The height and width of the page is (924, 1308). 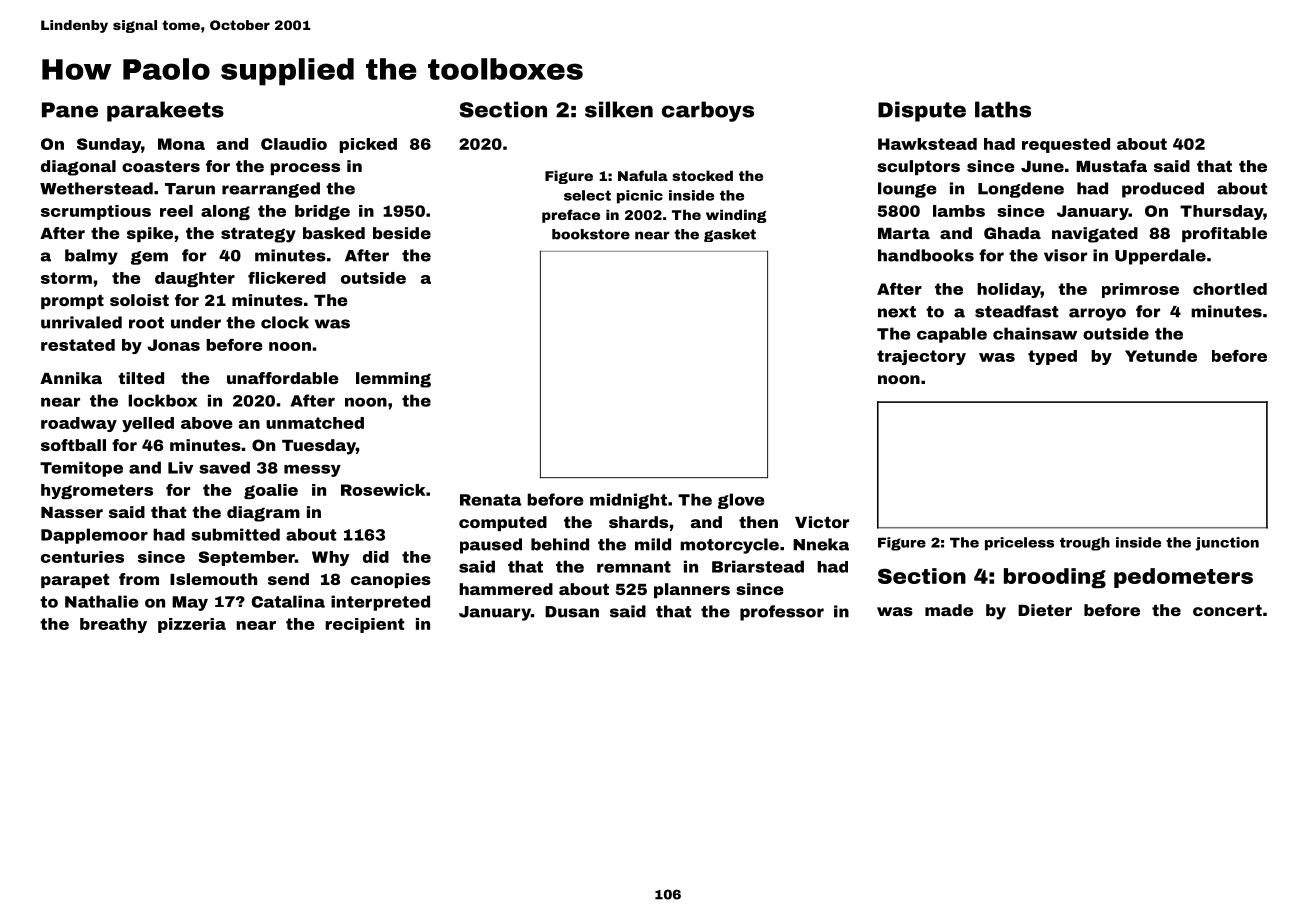 What do you see at coordinates (741, 501) in the page?
I see `glove` at bounding box center [741, 501].
